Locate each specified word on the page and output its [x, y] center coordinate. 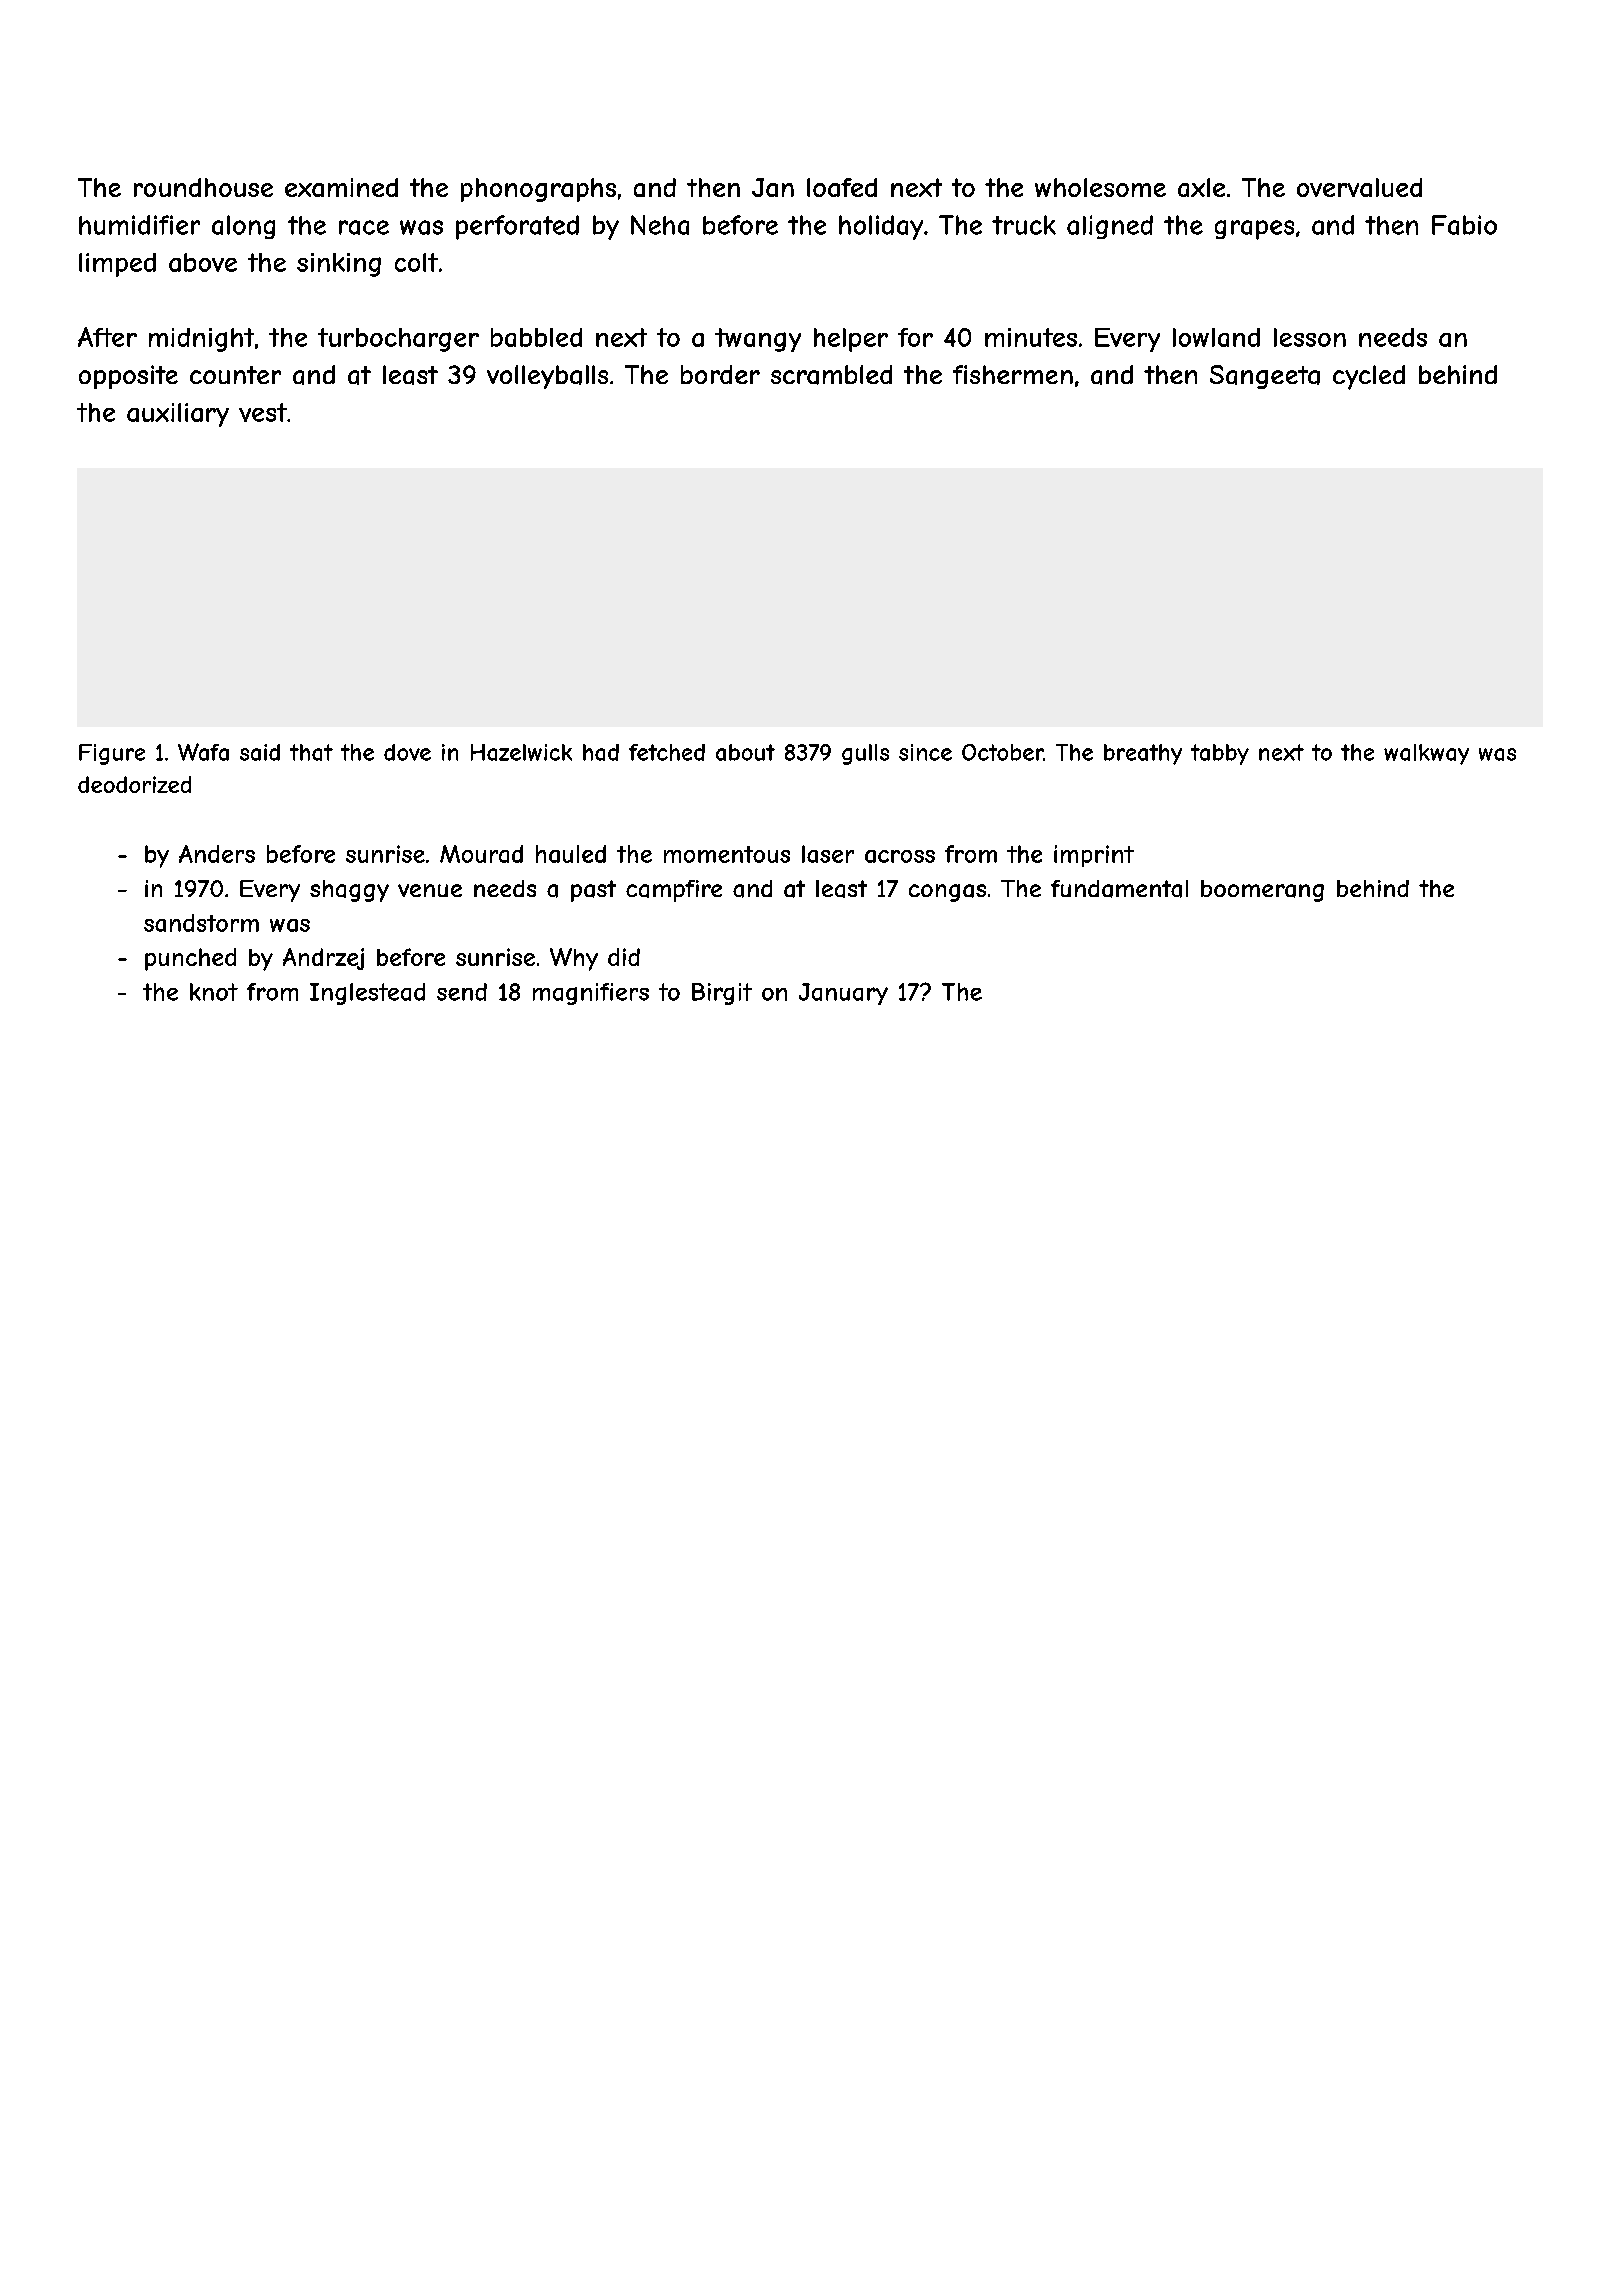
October [1003, 752]
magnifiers [591, 994]
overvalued [1359, 187]
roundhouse [203, 187]
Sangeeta [1265, 377]
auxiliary [178, 415]
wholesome [1100, 187]
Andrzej [323, 959]
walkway [1426, 754]
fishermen [1013, 374]
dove [407, 752]
